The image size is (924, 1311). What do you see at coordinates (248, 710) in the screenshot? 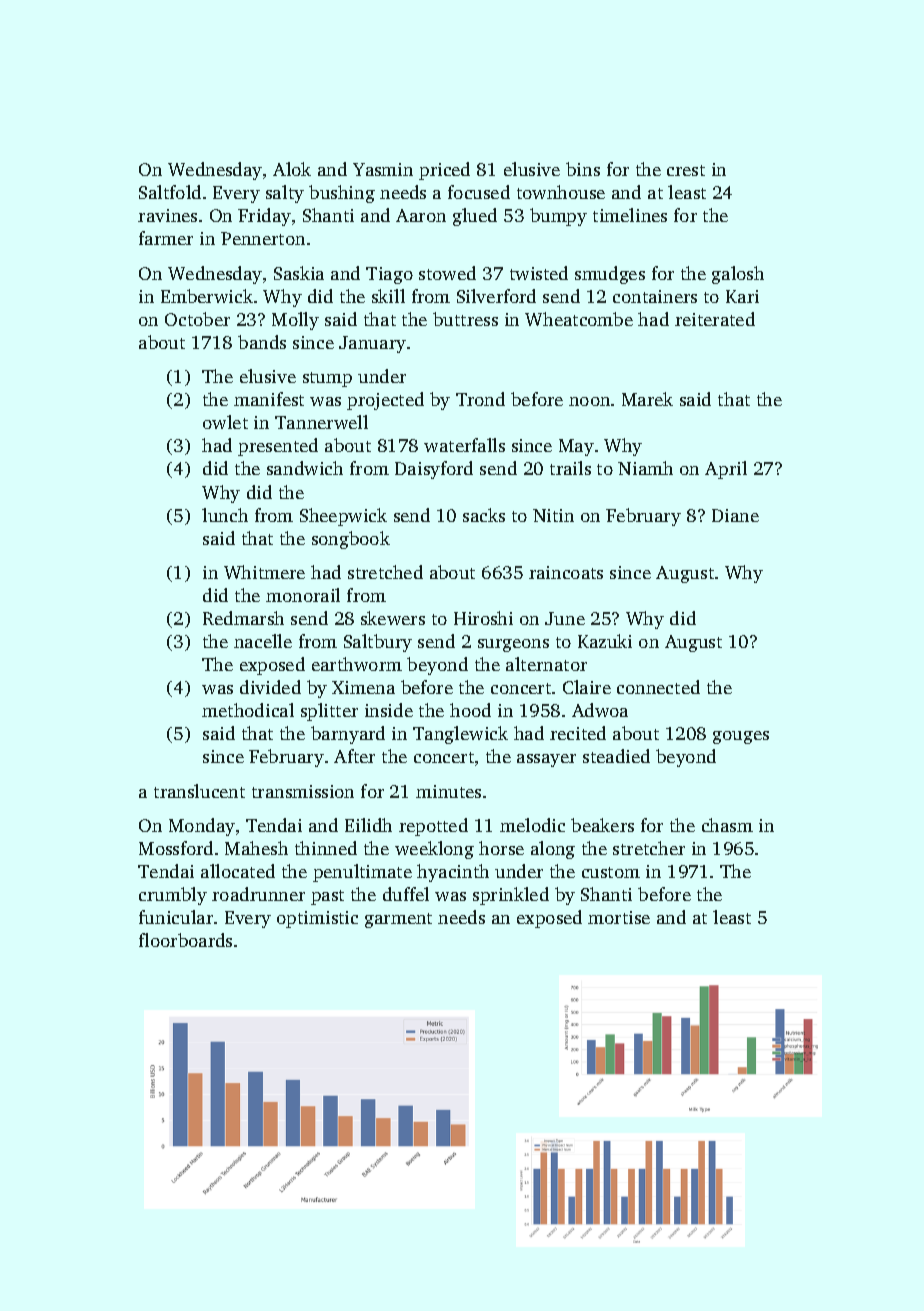
I see `methodical` at bounding box center [248, 710].
